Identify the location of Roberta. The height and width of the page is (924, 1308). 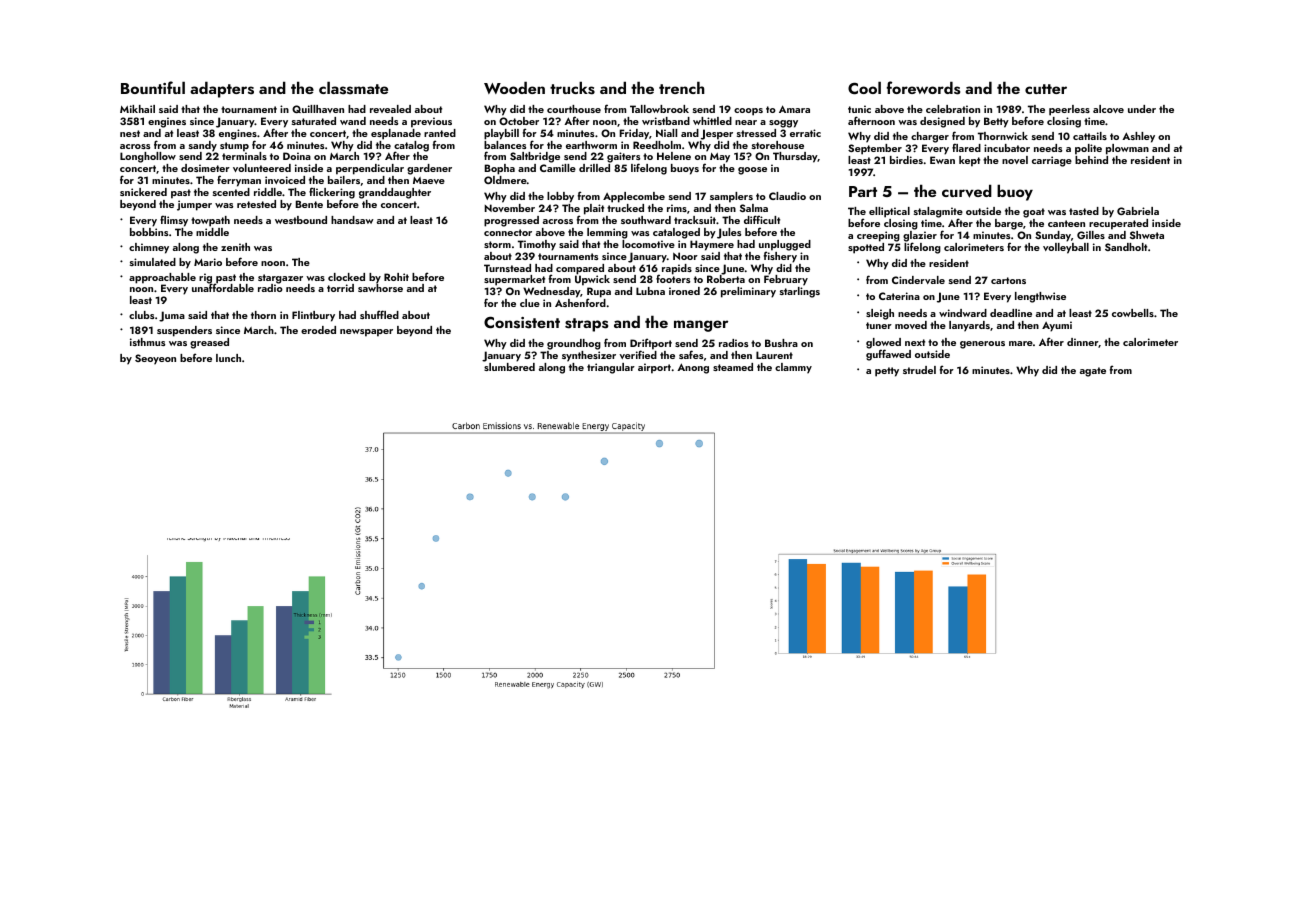
(726, 279).
